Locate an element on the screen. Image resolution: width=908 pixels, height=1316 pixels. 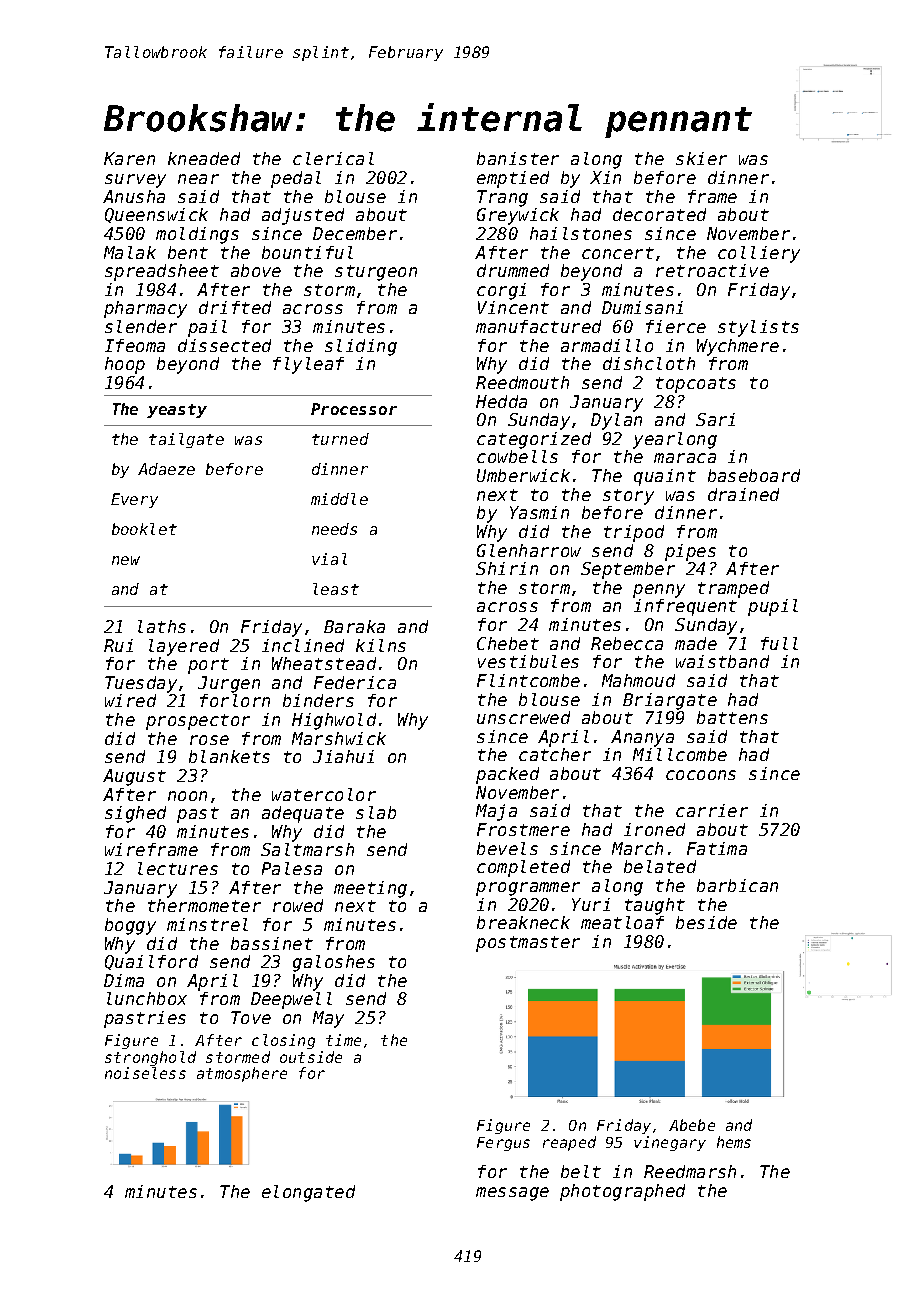
Every is located at coordinates (134, 500).
